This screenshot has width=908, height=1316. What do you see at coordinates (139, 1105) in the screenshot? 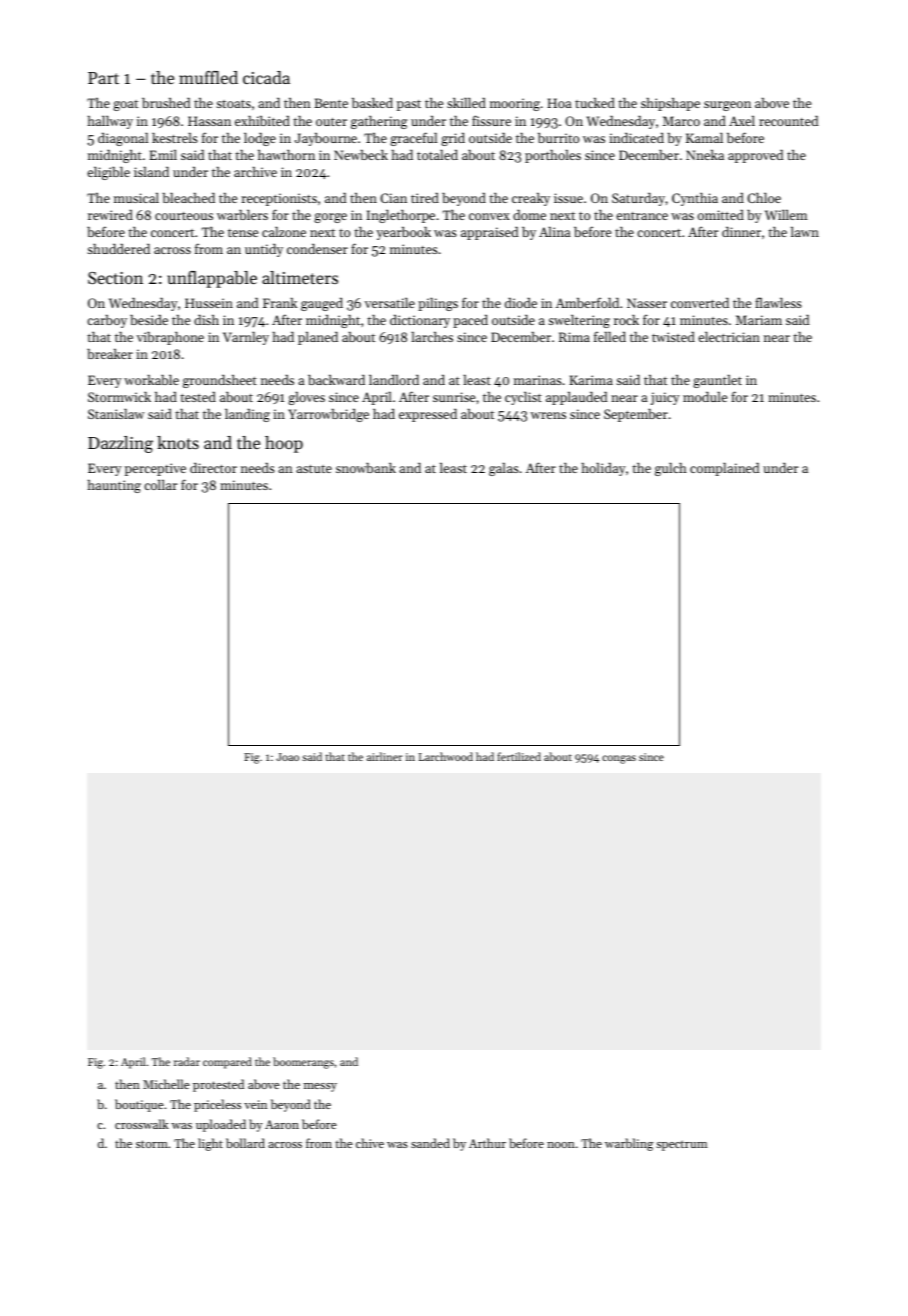
I see `boutique` at bounding box center [139, 1105].
